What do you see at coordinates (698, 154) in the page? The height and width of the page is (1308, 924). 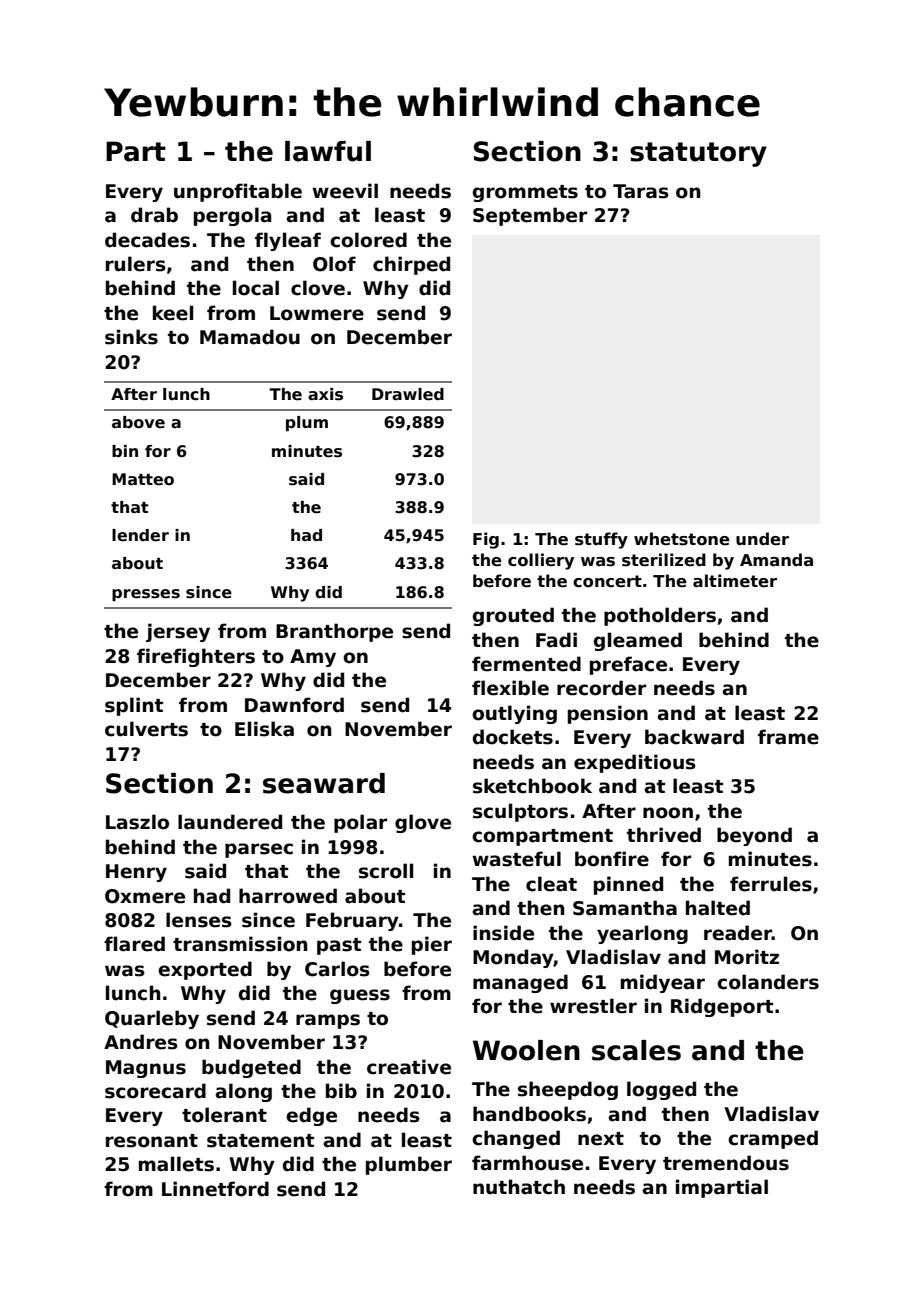 I see `statutory` at bounding box center [698, 154].
